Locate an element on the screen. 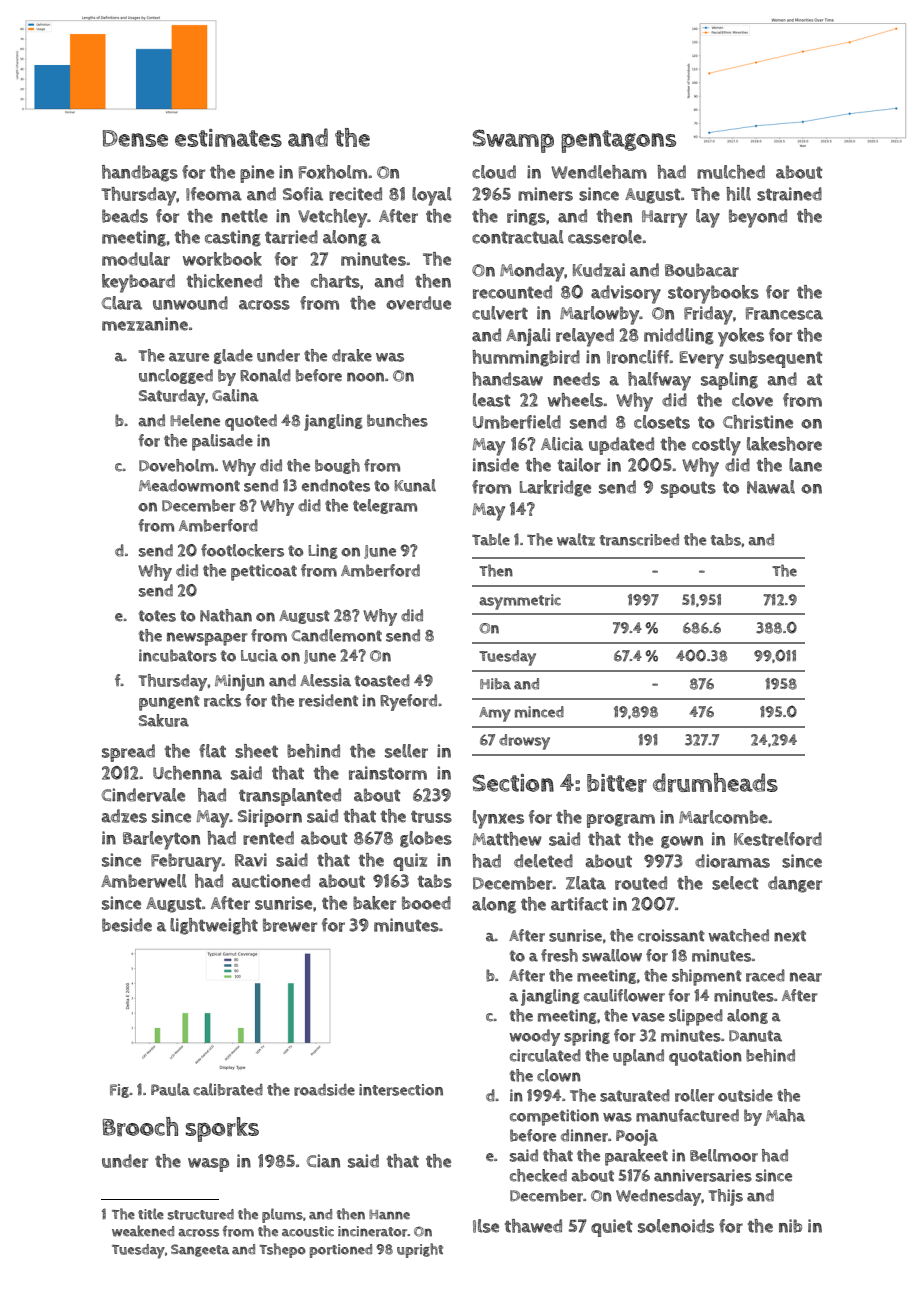  inside is located at coordinates (496, 465).
